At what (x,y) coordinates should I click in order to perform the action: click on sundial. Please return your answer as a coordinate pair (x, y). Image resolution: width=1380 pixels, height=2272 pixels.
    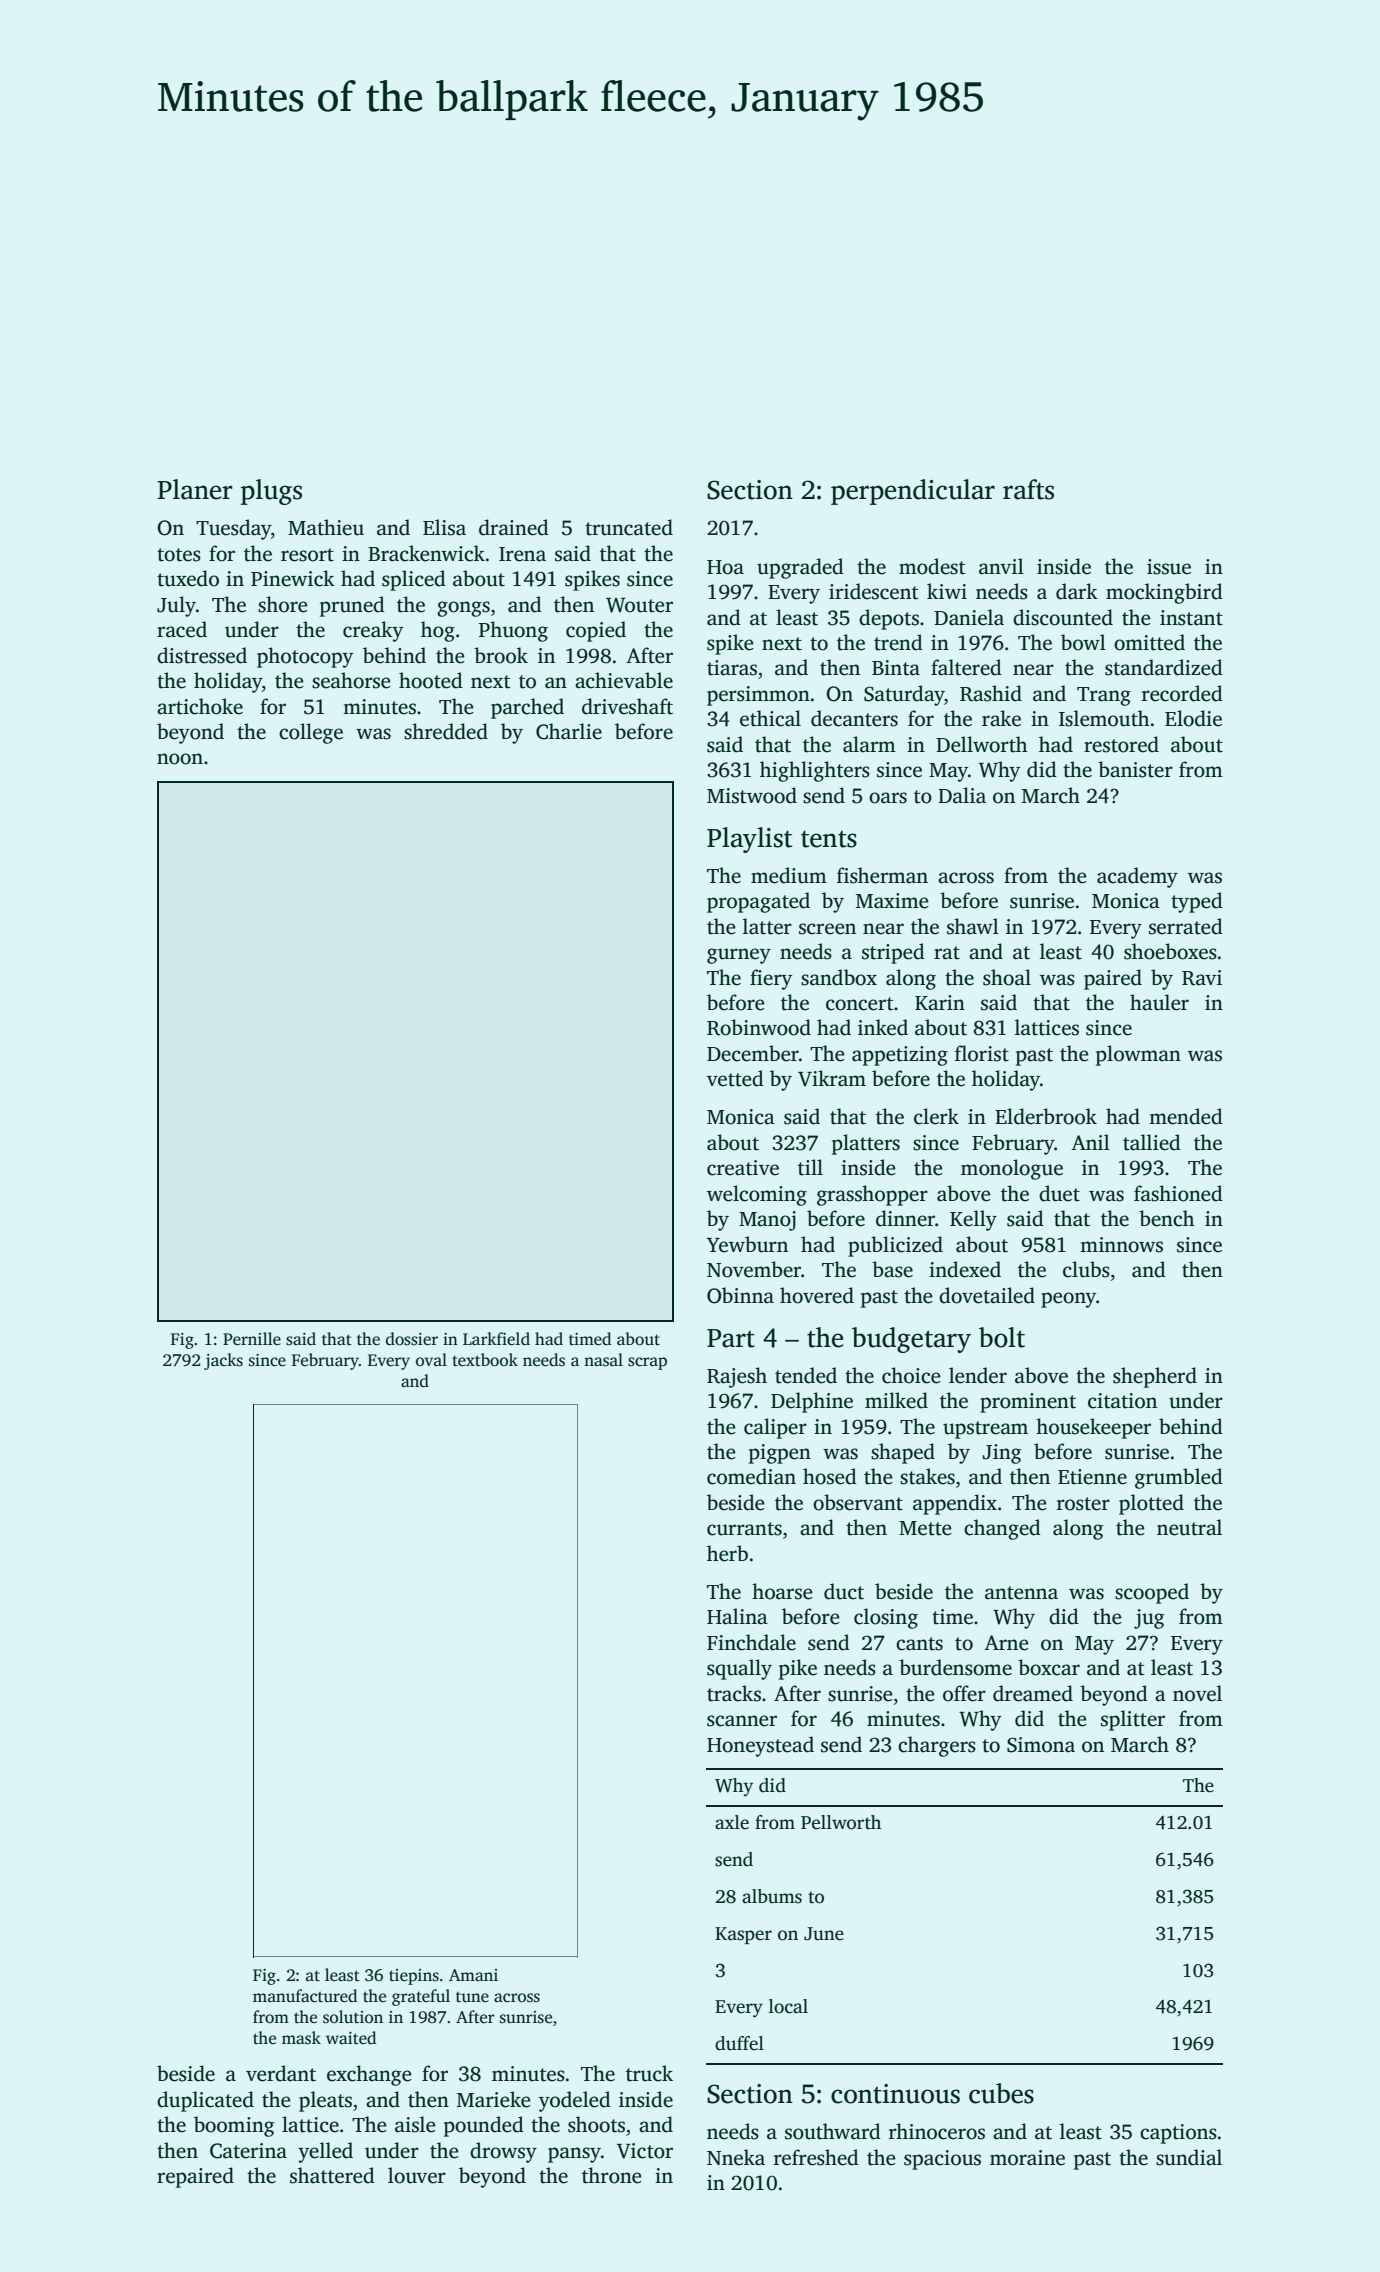
    Looking at the image, I should click on (1189, 2157).
